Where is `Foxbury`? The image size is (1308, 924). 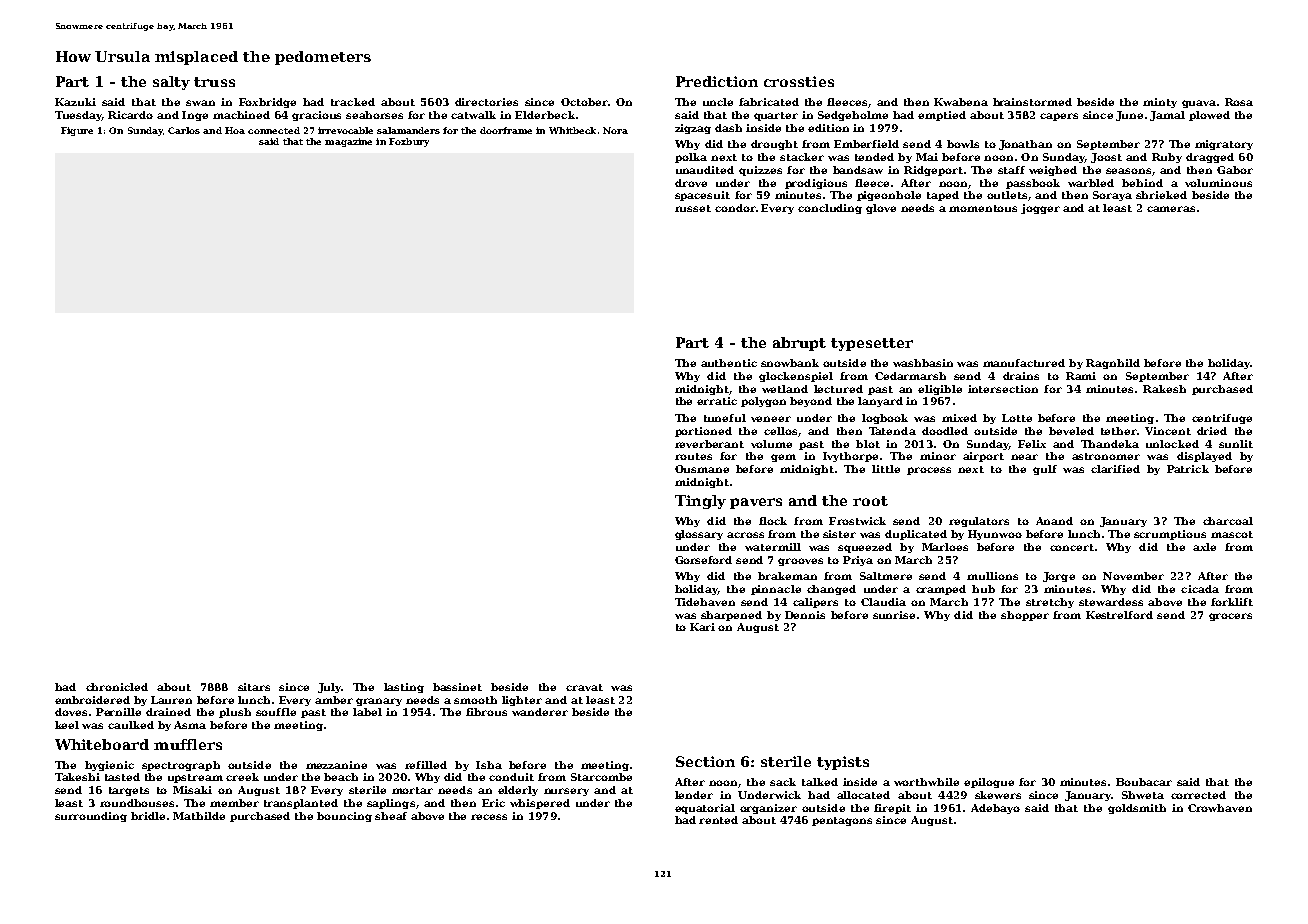
Foxbury is located at coordinates (409, 142).
